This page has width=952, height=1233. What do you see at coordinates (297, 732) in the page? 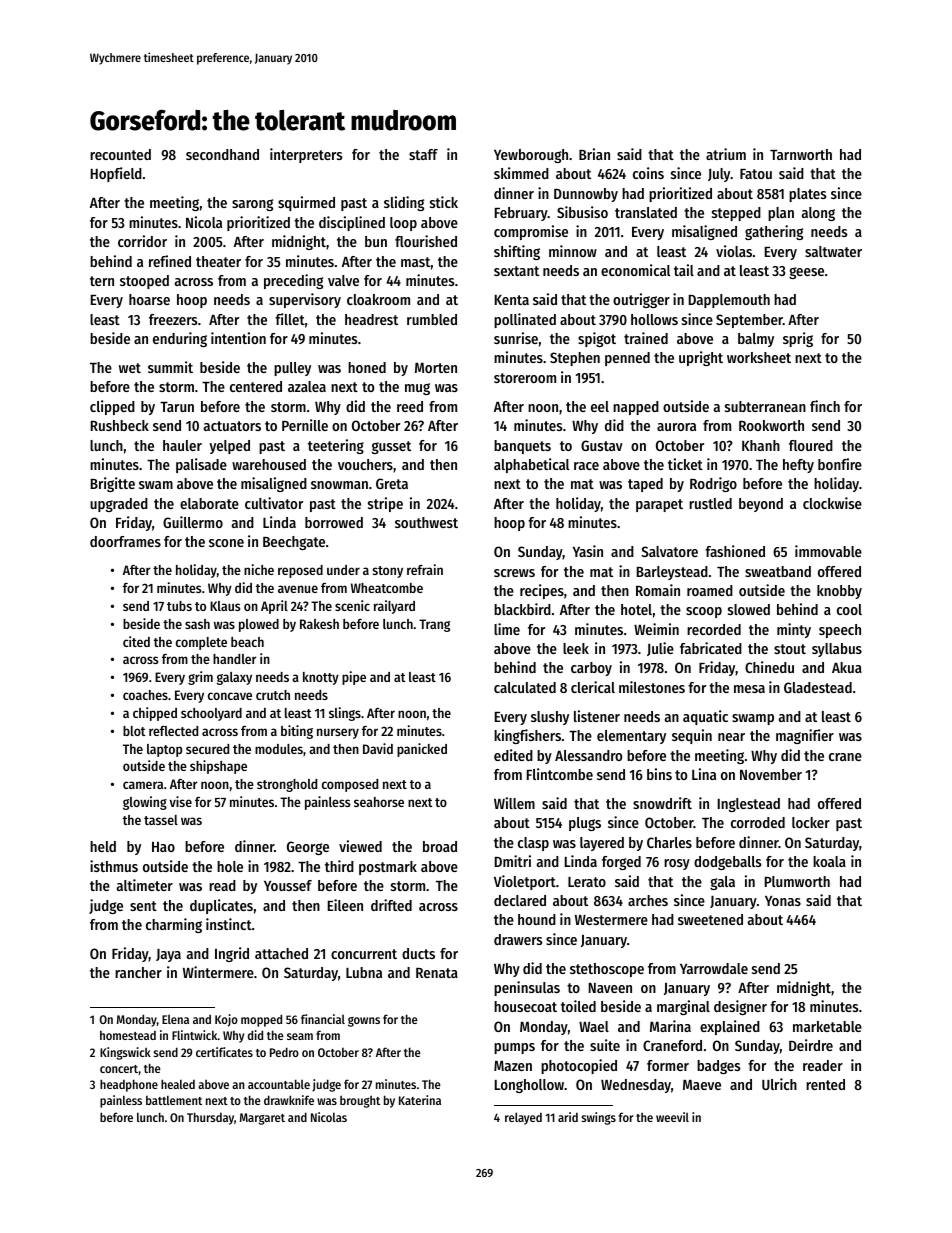
I see `biting` at bounding box center [297, 732].
